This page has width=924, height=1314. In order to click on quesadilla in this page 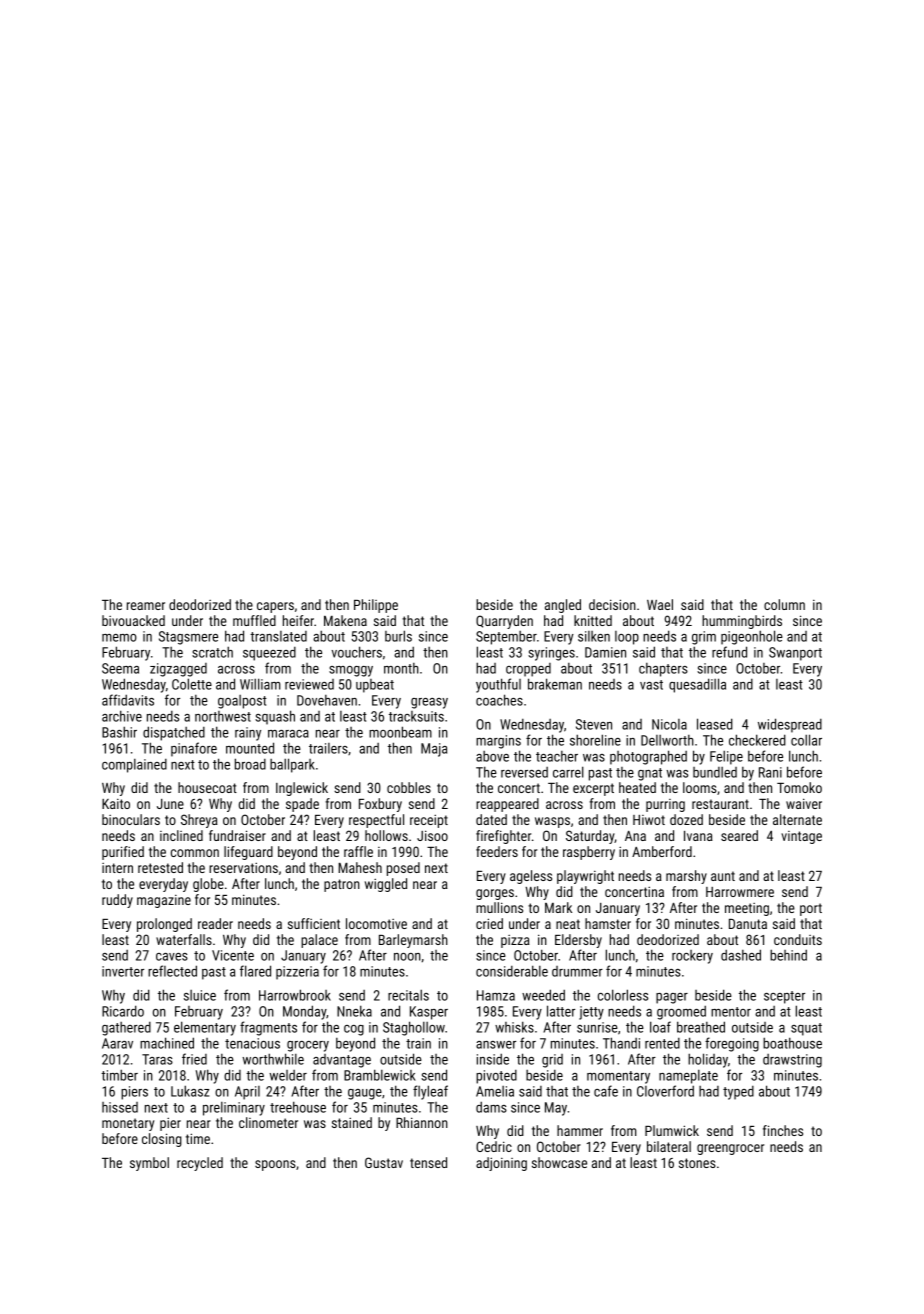, I will do `click(697, 685)`.
